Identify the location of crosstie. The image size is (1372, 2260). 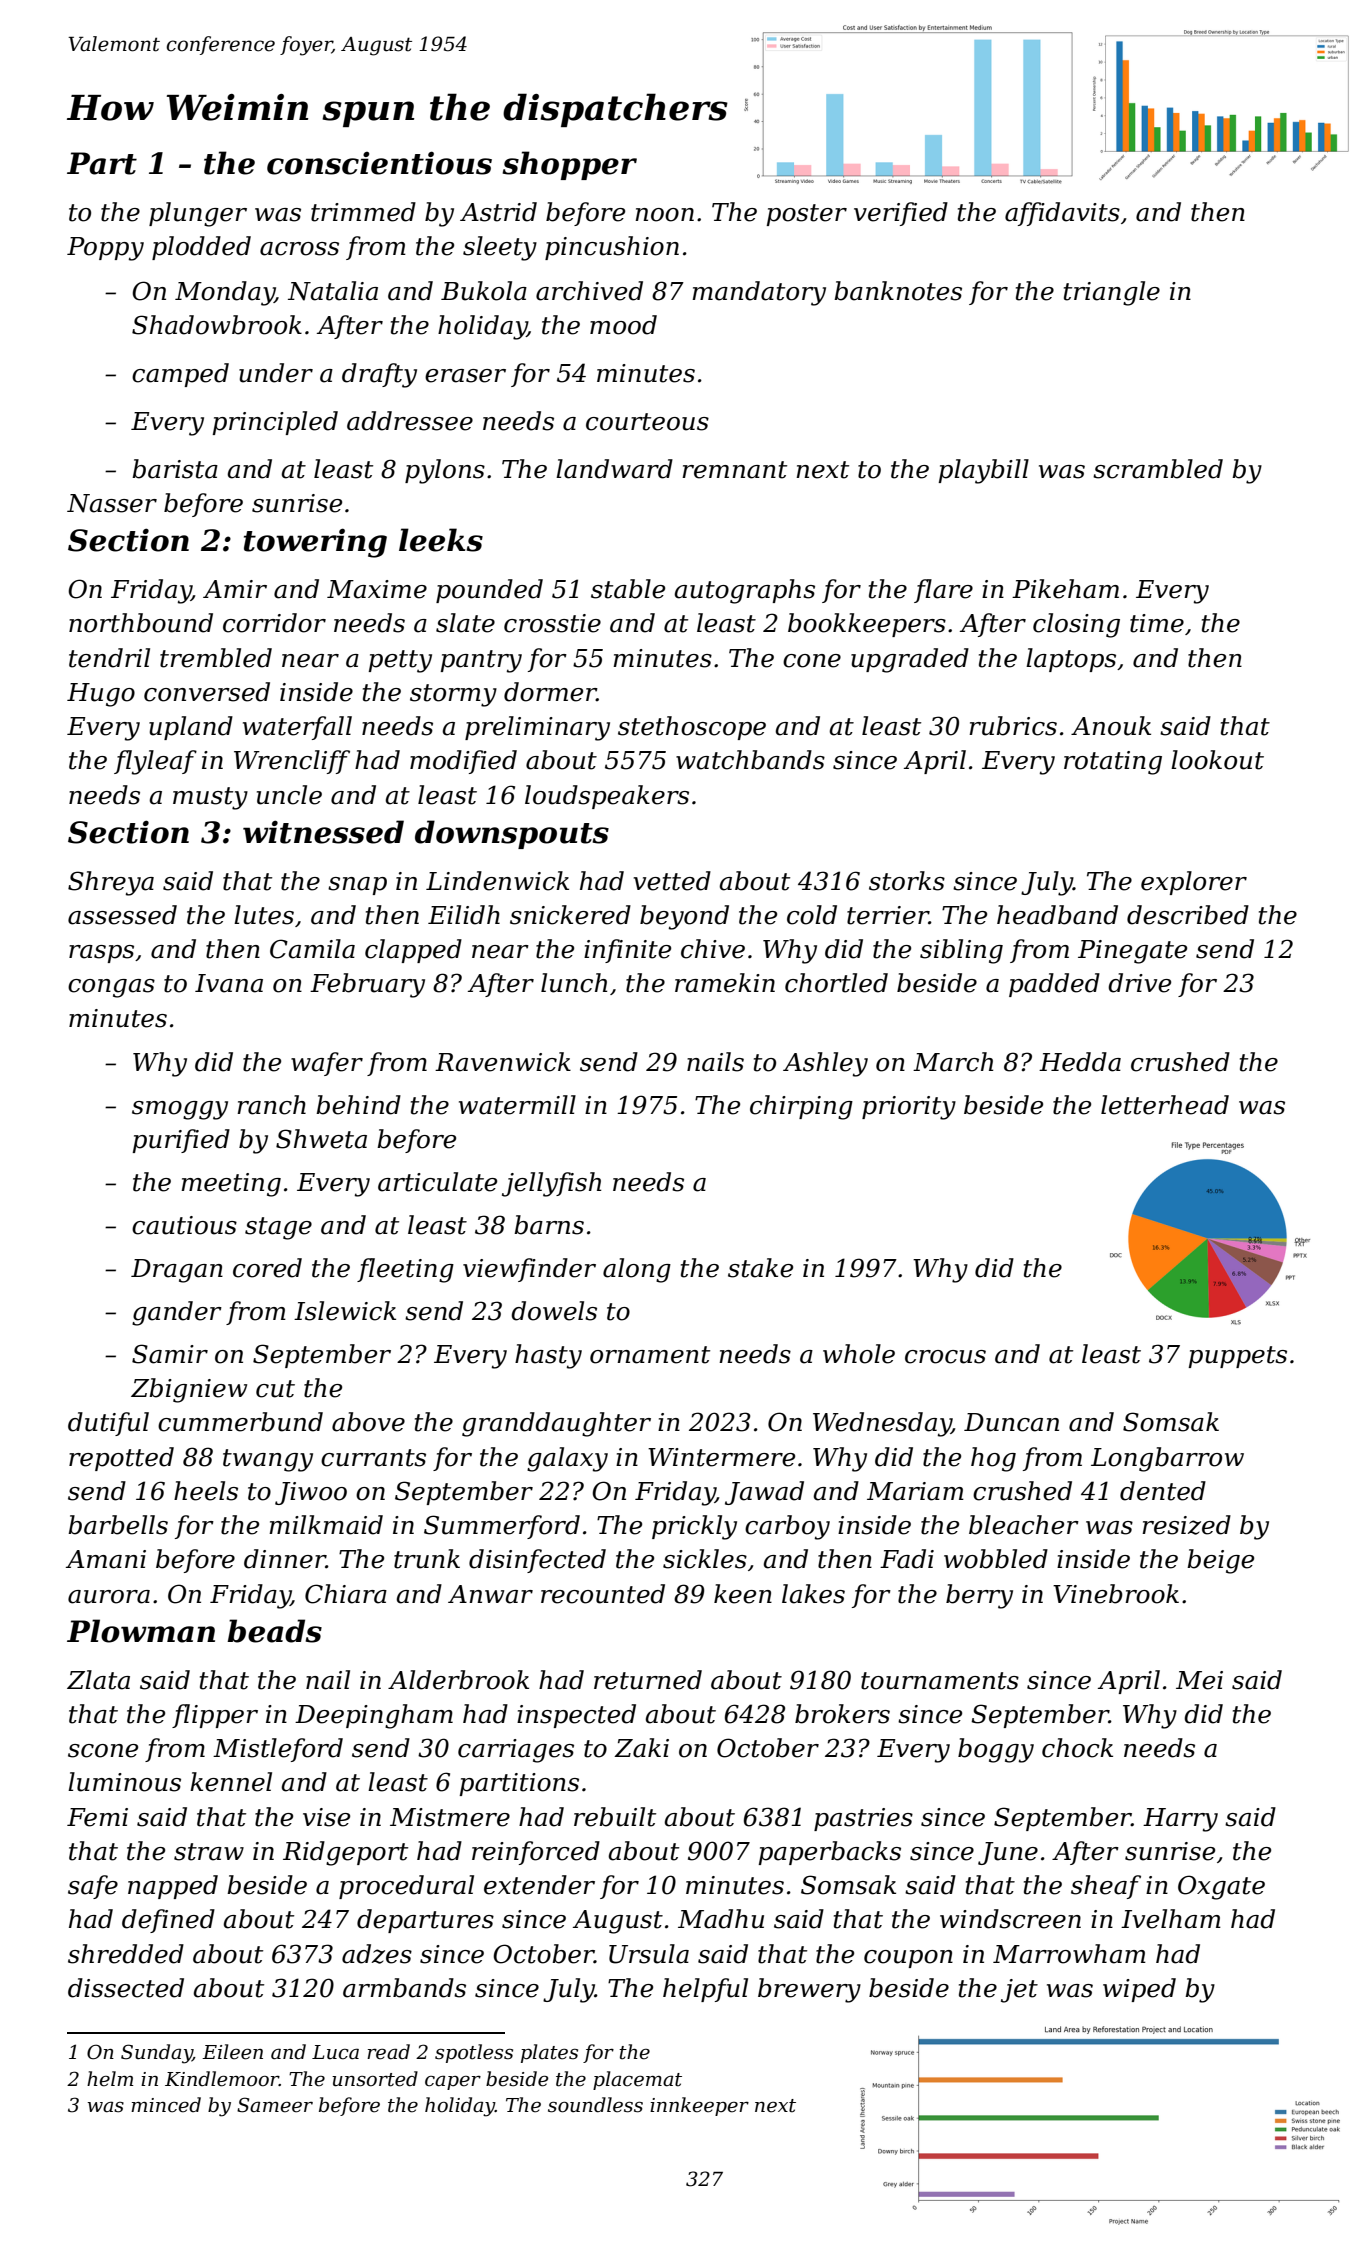
(552, 623).
